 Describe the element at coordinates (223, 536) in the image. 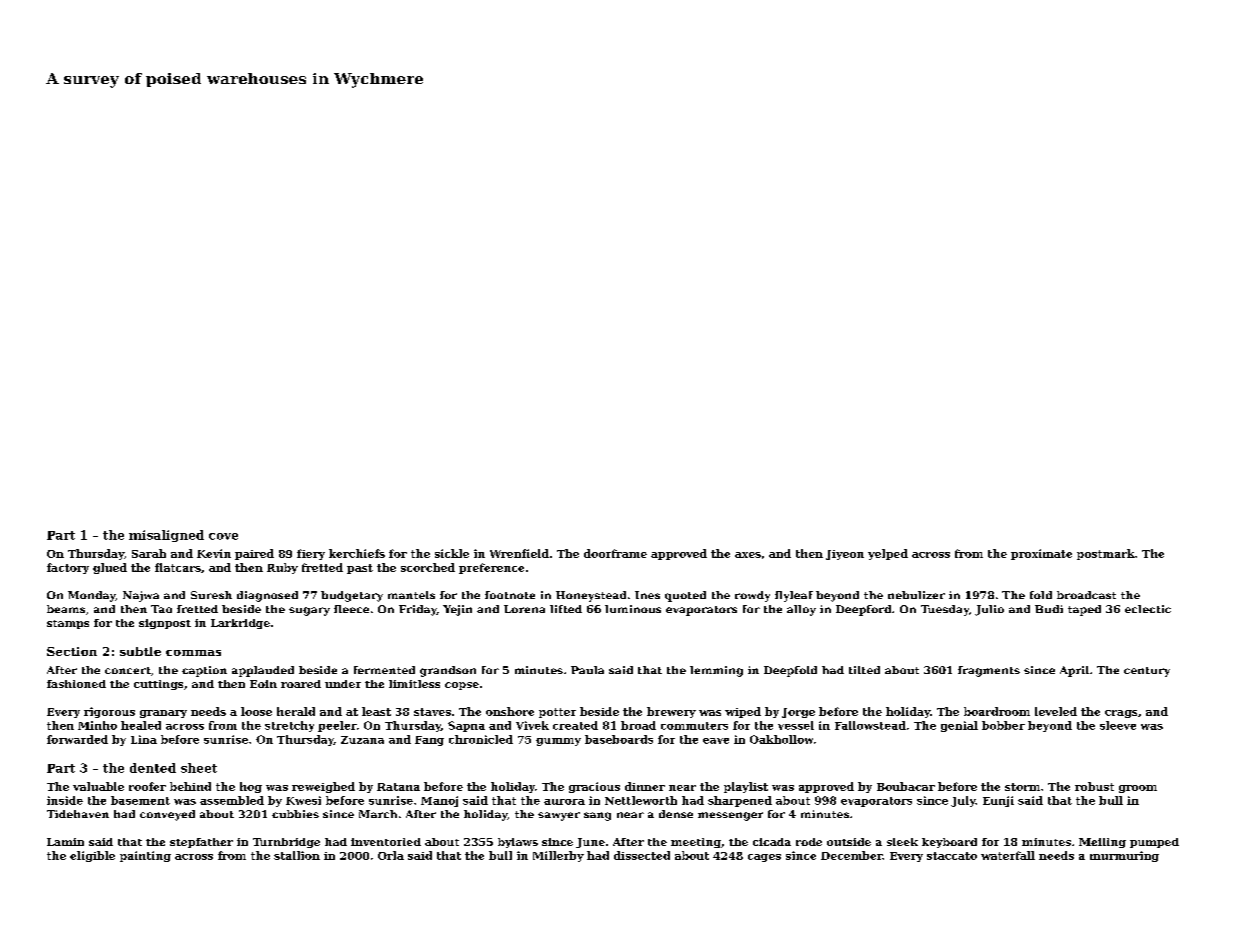

I see `cove` at that location.
